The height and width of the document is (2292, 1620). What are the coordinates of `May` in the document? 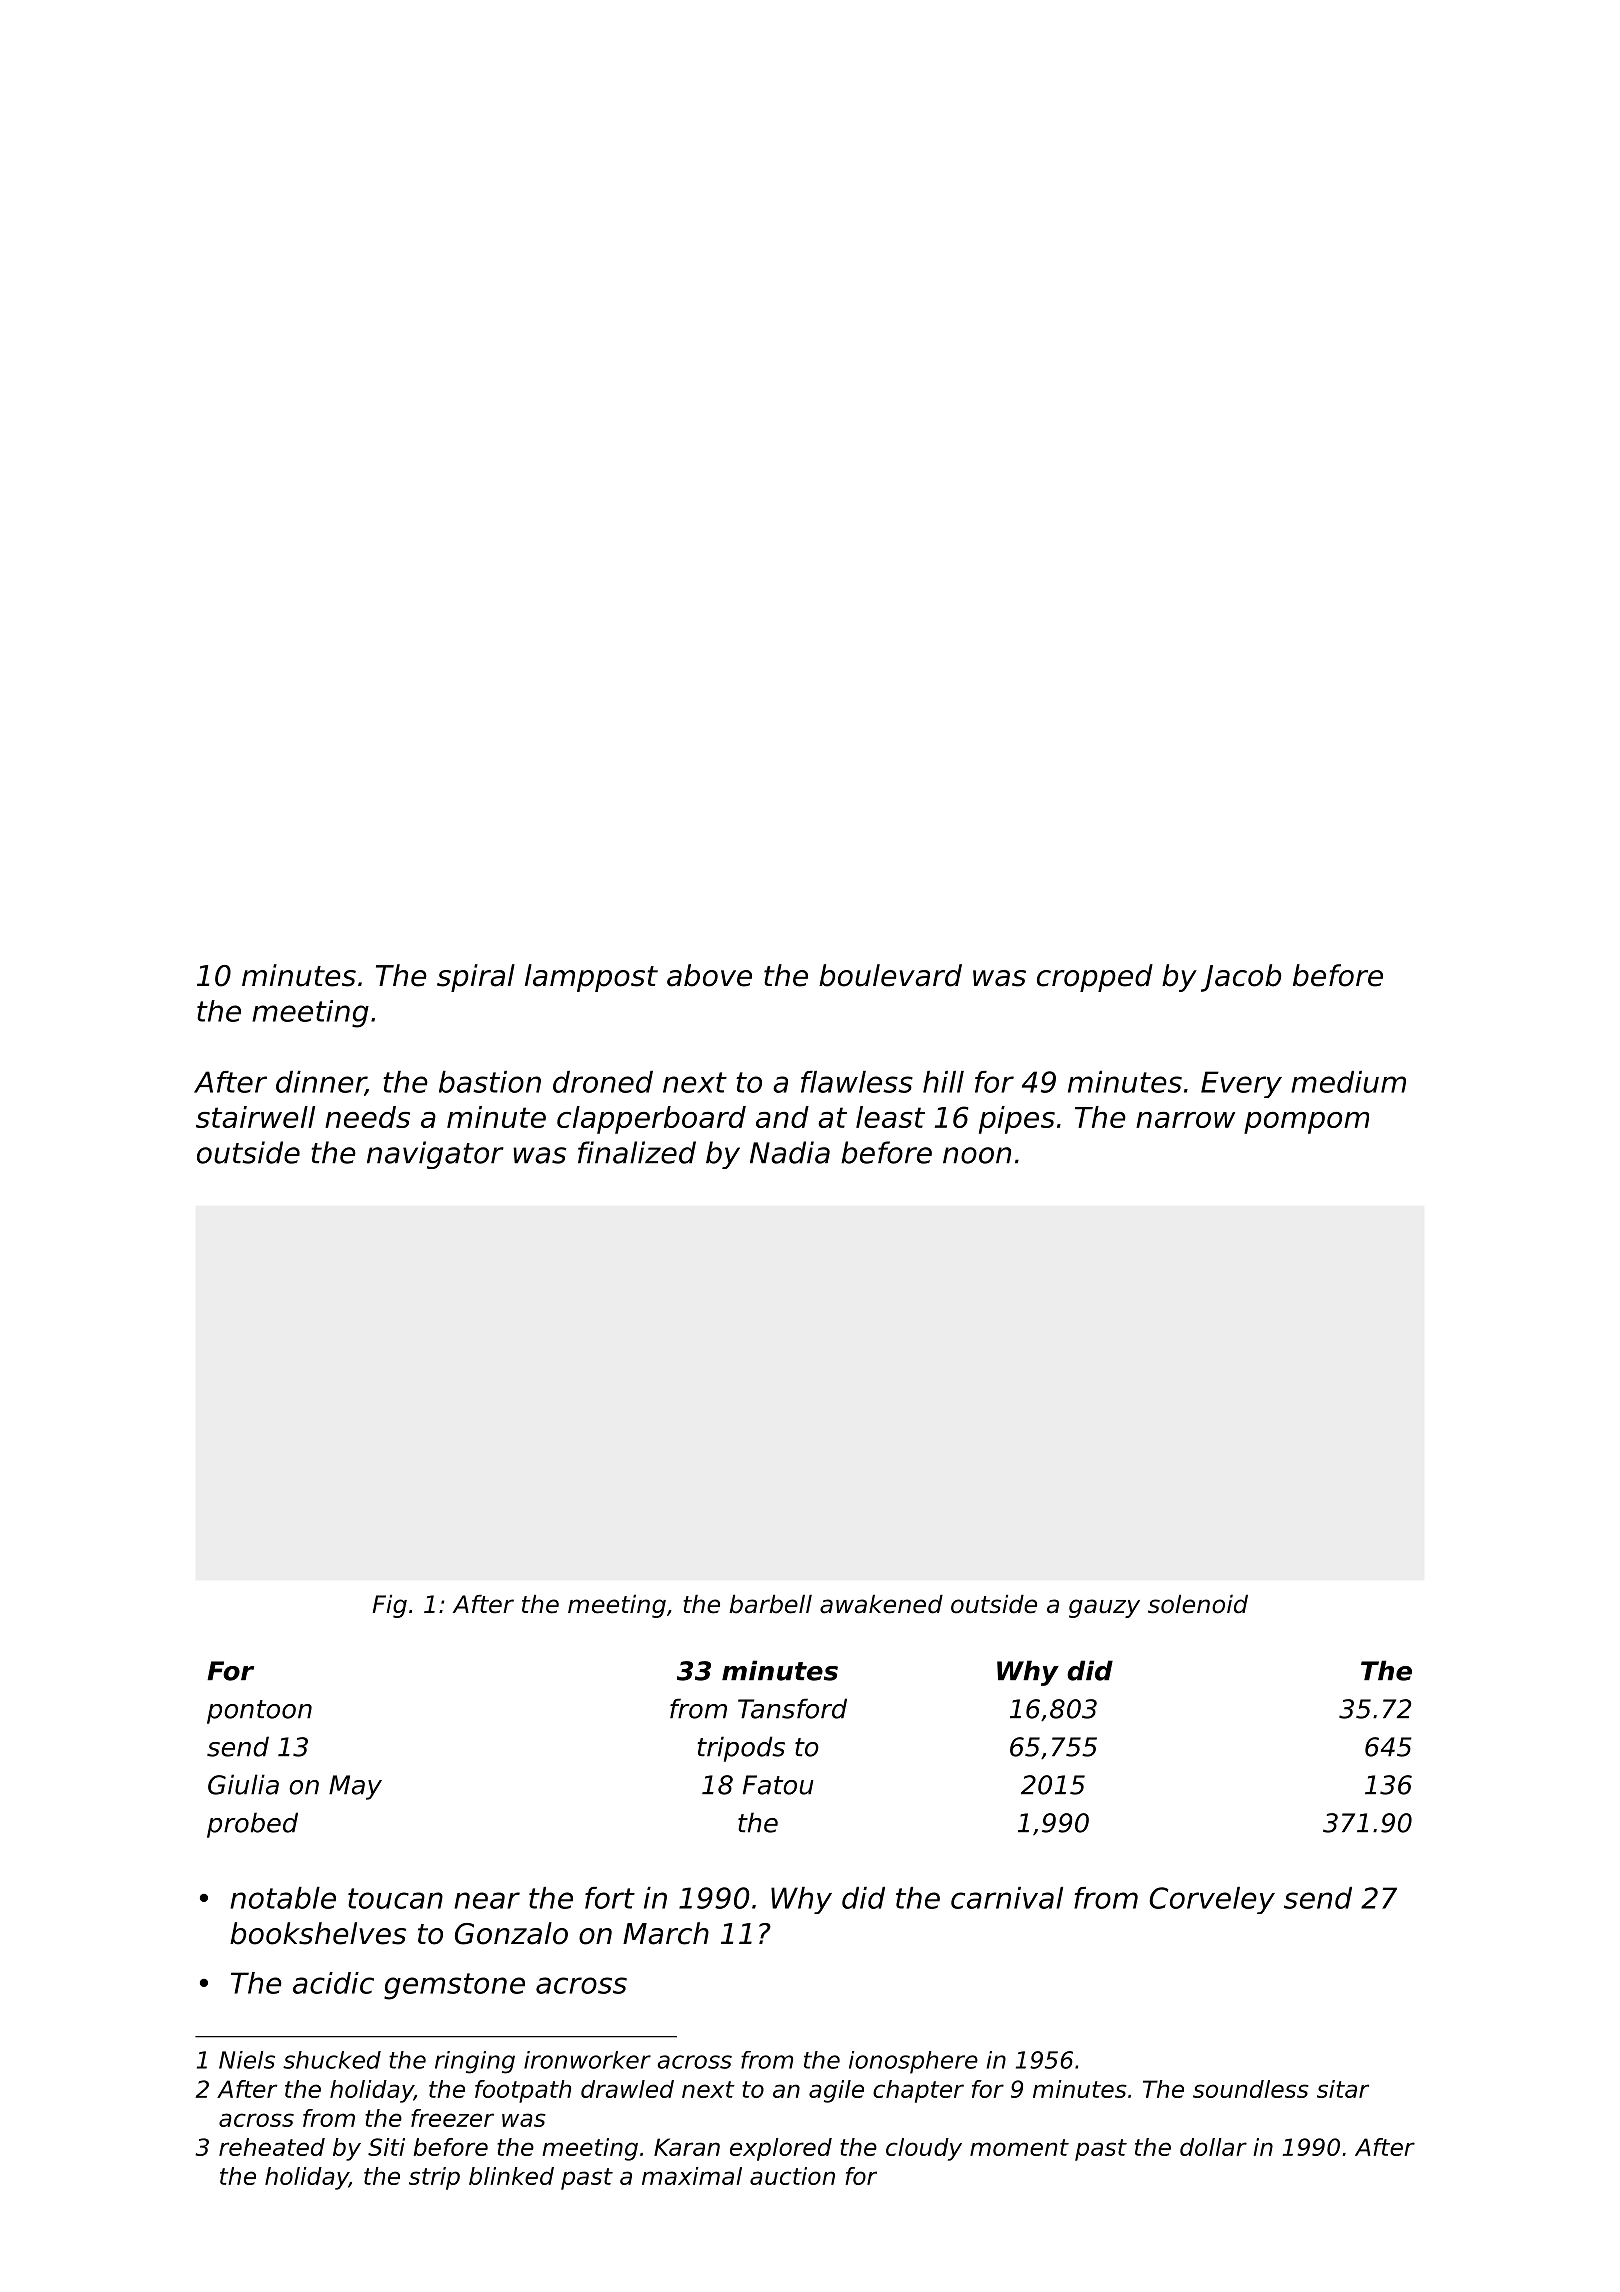 It's located at (355, 1787).
